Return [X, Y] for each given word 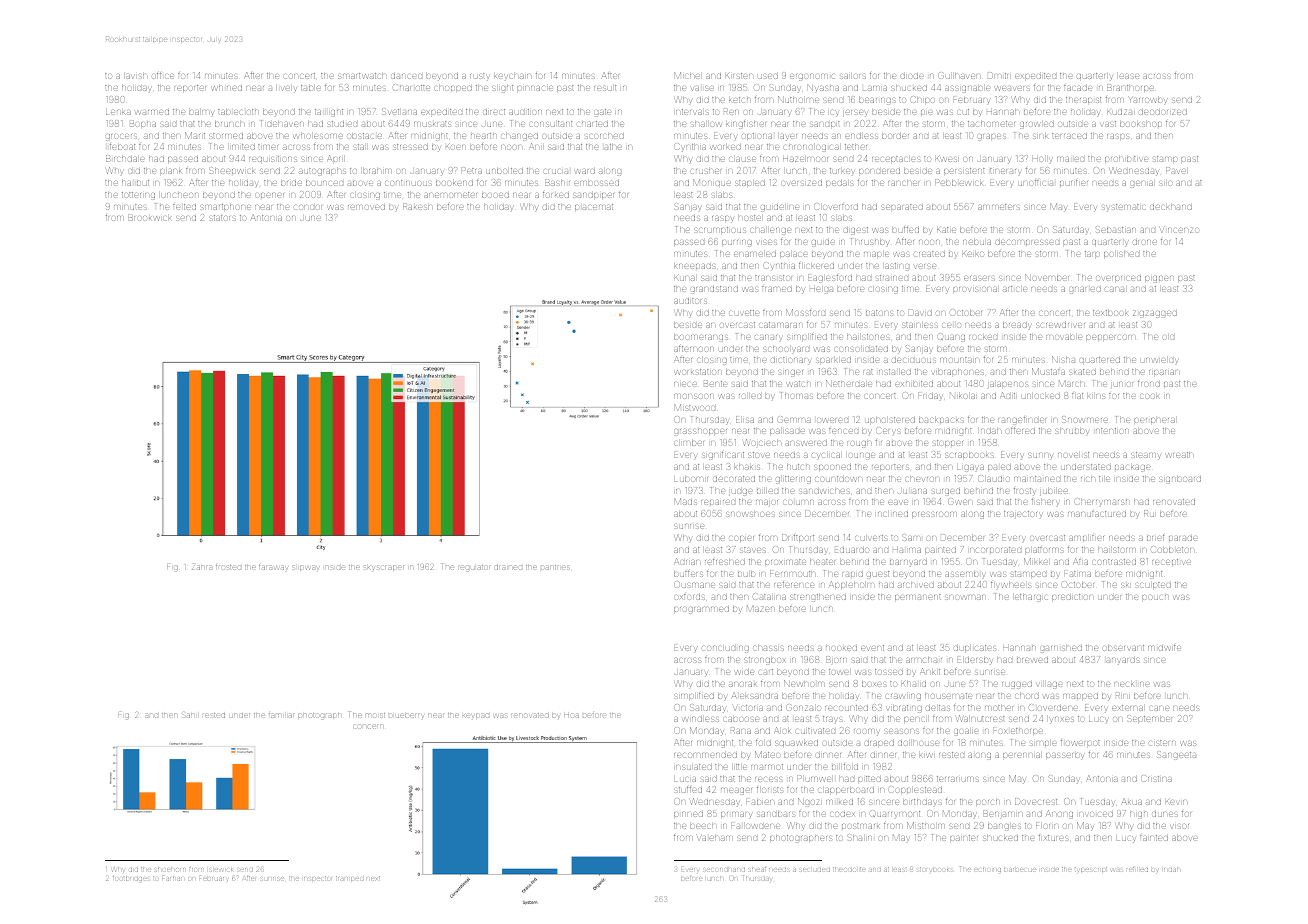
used [768, 76]
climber [689, 443]
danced [406, 76]
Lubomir [691, 479]
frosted [228, 567]
